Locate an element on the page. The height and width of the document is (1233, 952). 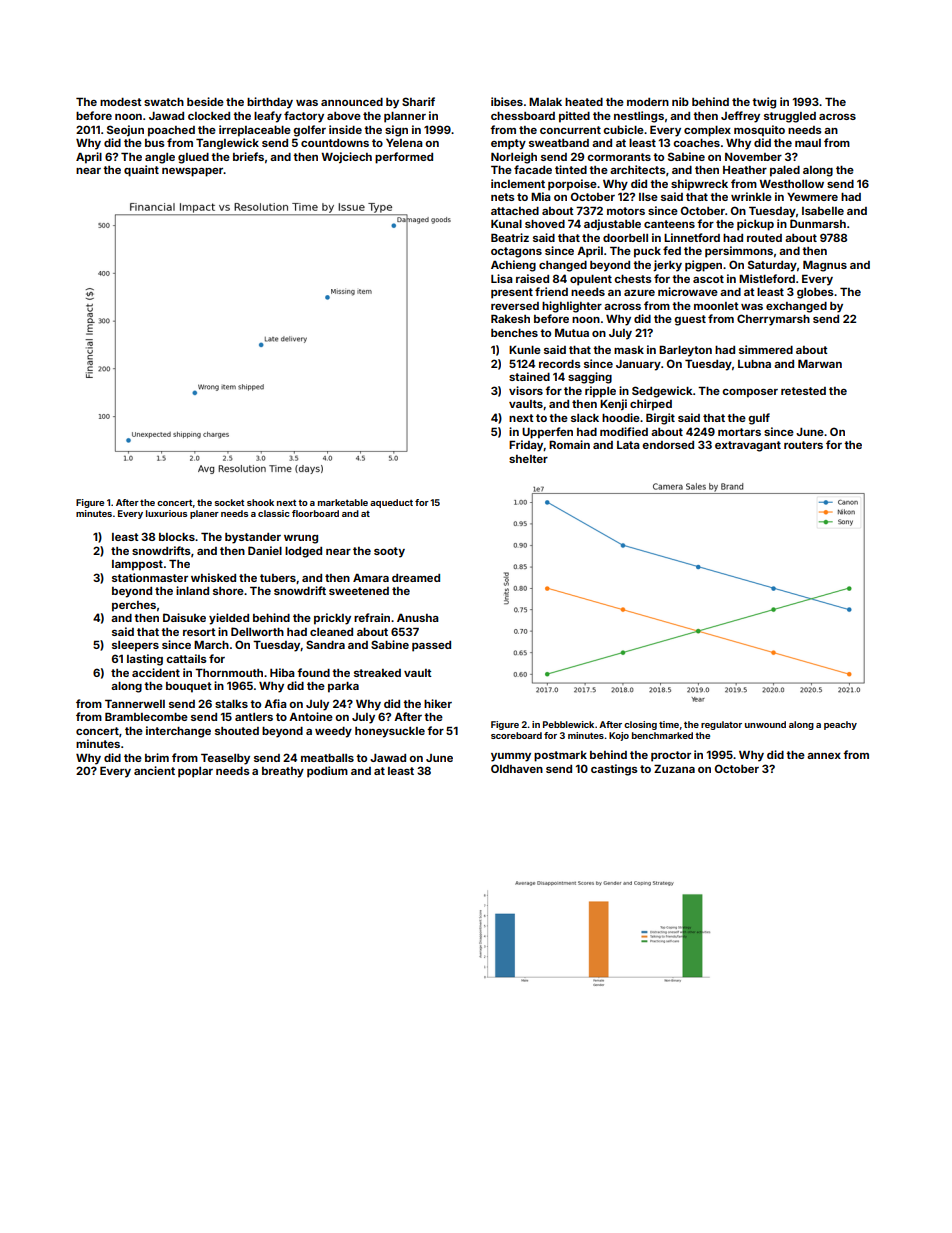
Westhollow is located at coordinates (791, 184).
